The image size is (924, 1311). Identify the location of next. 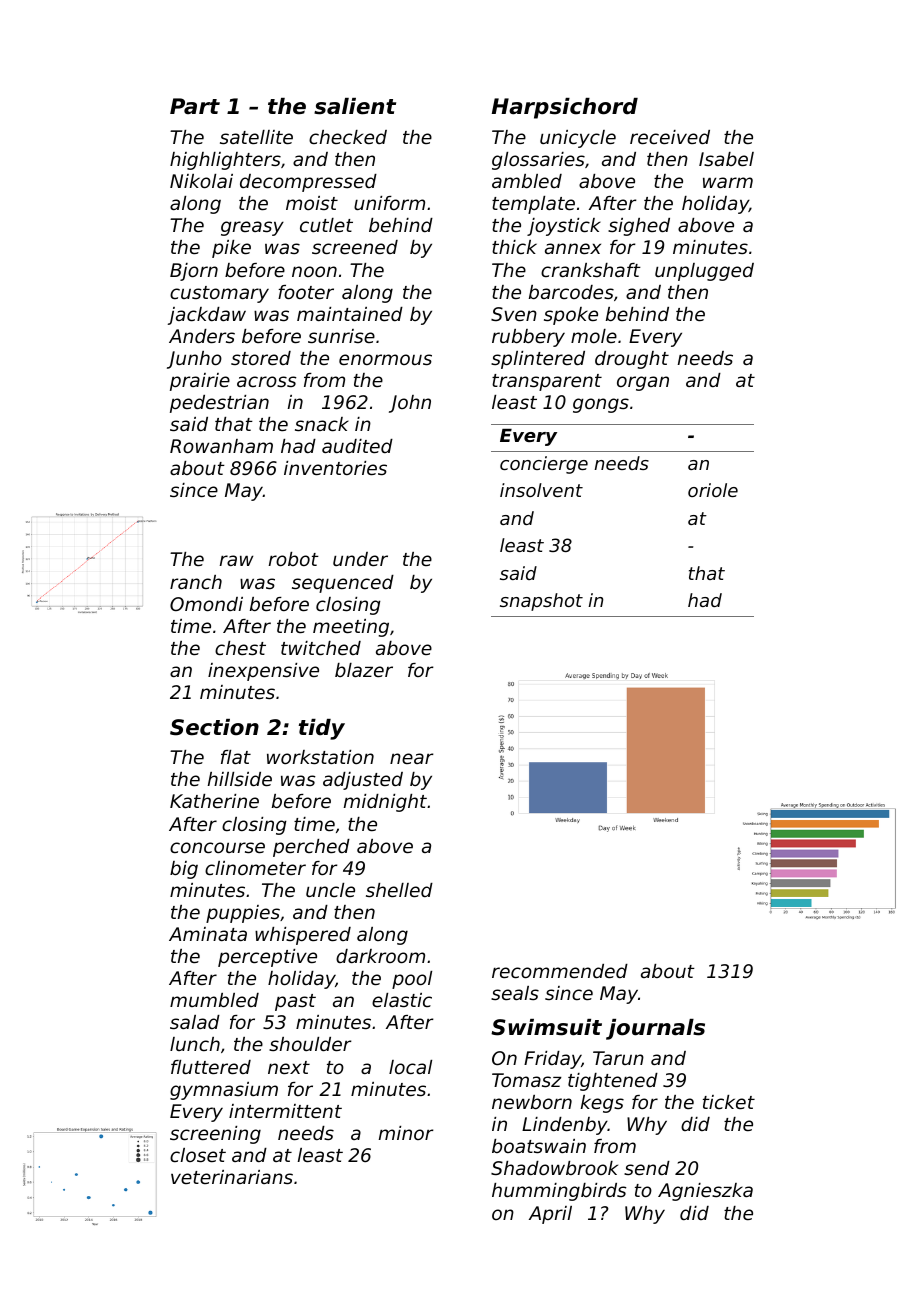
(289, 1067).
